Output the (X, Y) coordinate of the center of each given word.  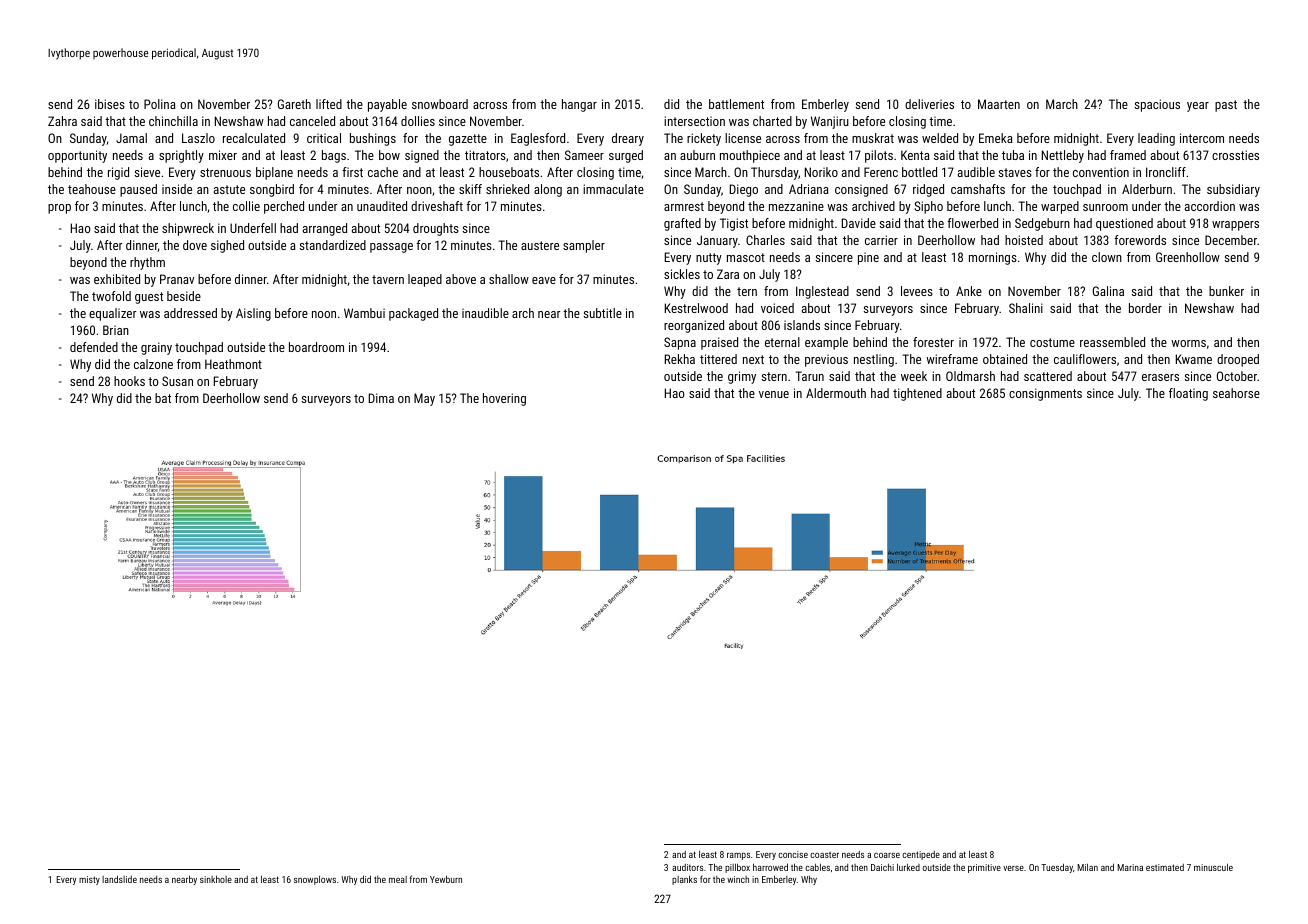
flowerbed (972, 223)
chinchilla (173, 121)
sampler (584, 246)
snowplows (315, 880)
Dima (381, 398)
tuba (1013, 155)
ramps (738, 856)
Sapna (680, 343)
